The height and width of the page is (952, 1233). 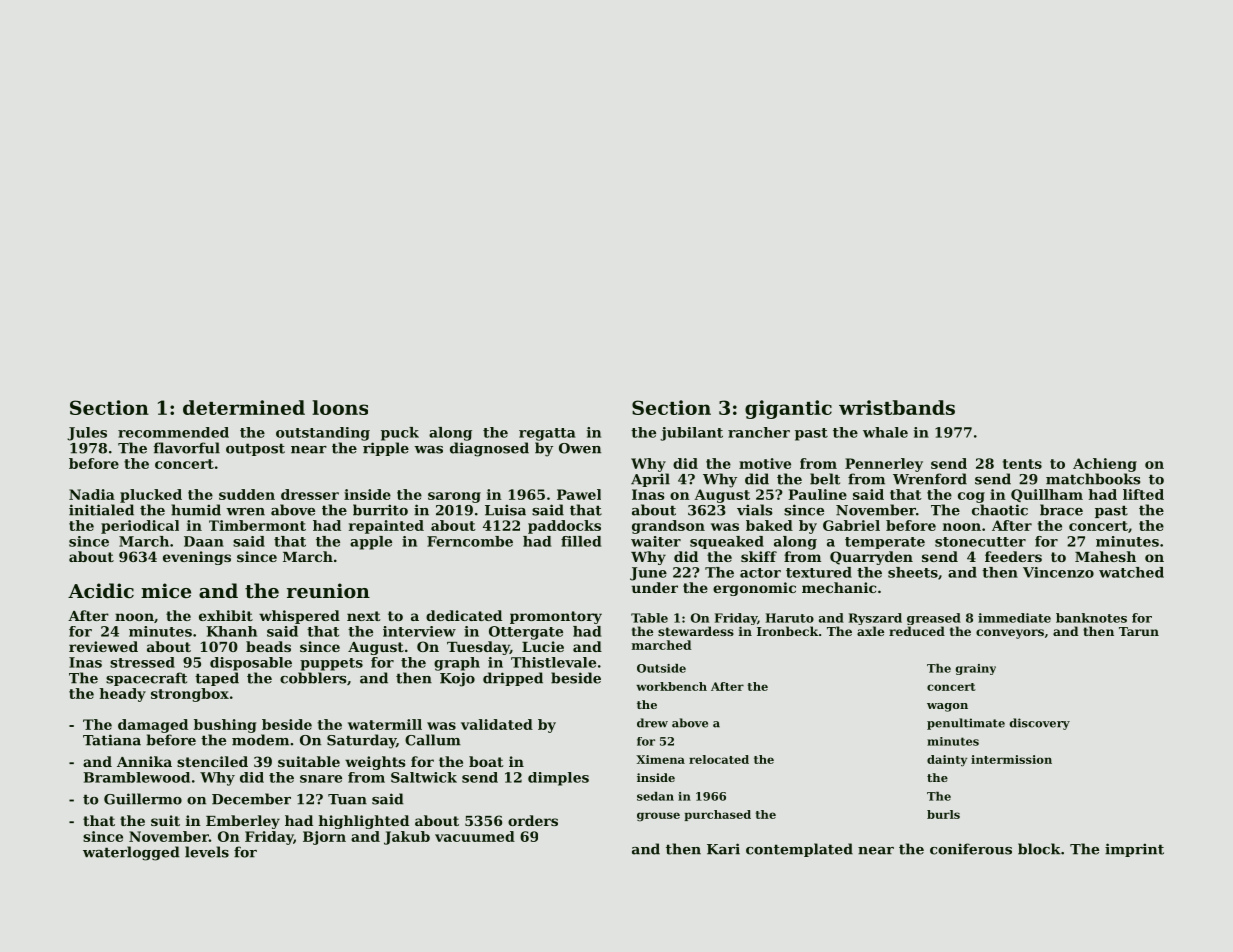 What do you see at coordinates (143, 799) in the page?
I see `Guillermo` at bounding box center [143, 799].
